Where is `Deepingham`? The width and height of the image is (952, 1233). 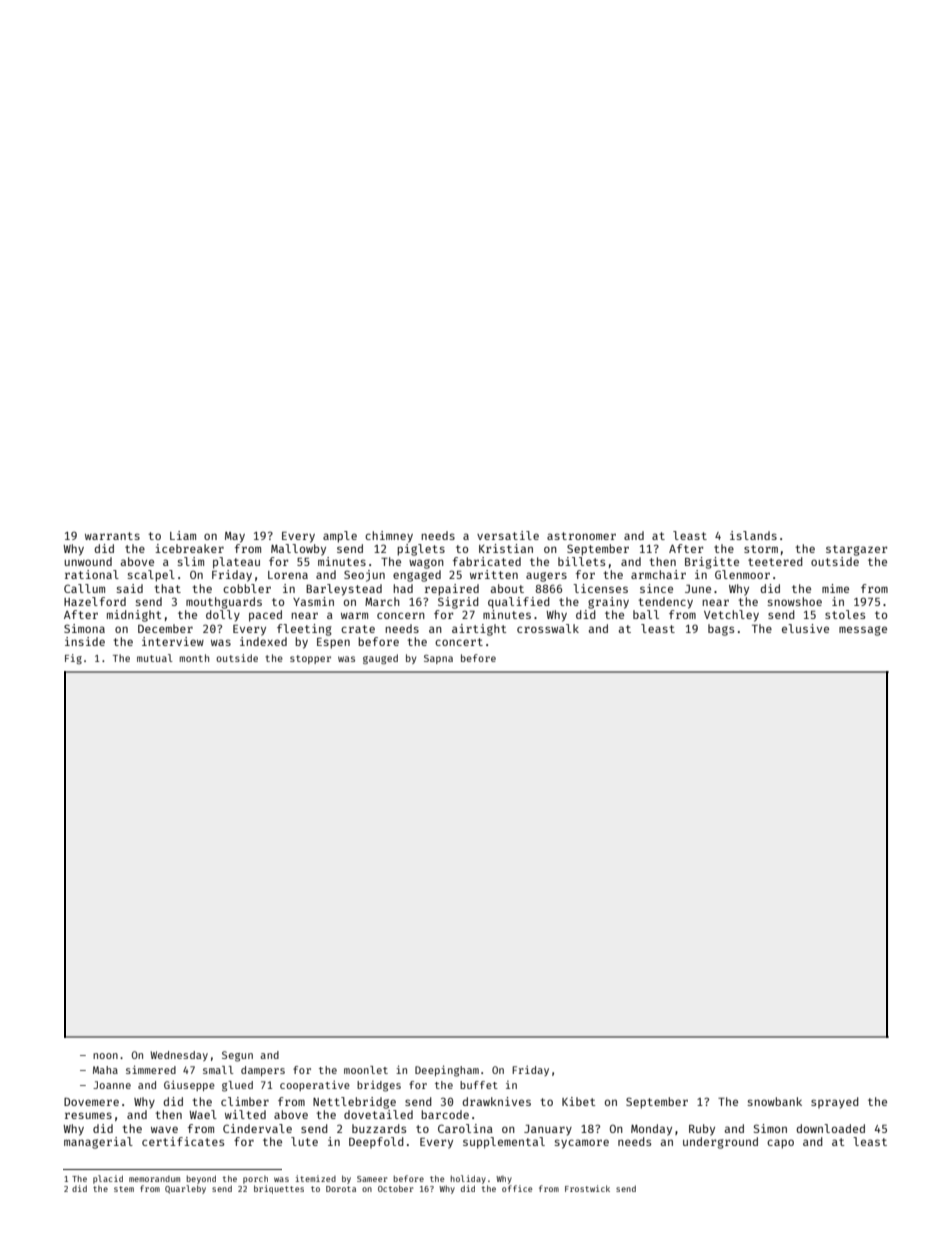 Deepingham is located at coordinates (447, 1071).
